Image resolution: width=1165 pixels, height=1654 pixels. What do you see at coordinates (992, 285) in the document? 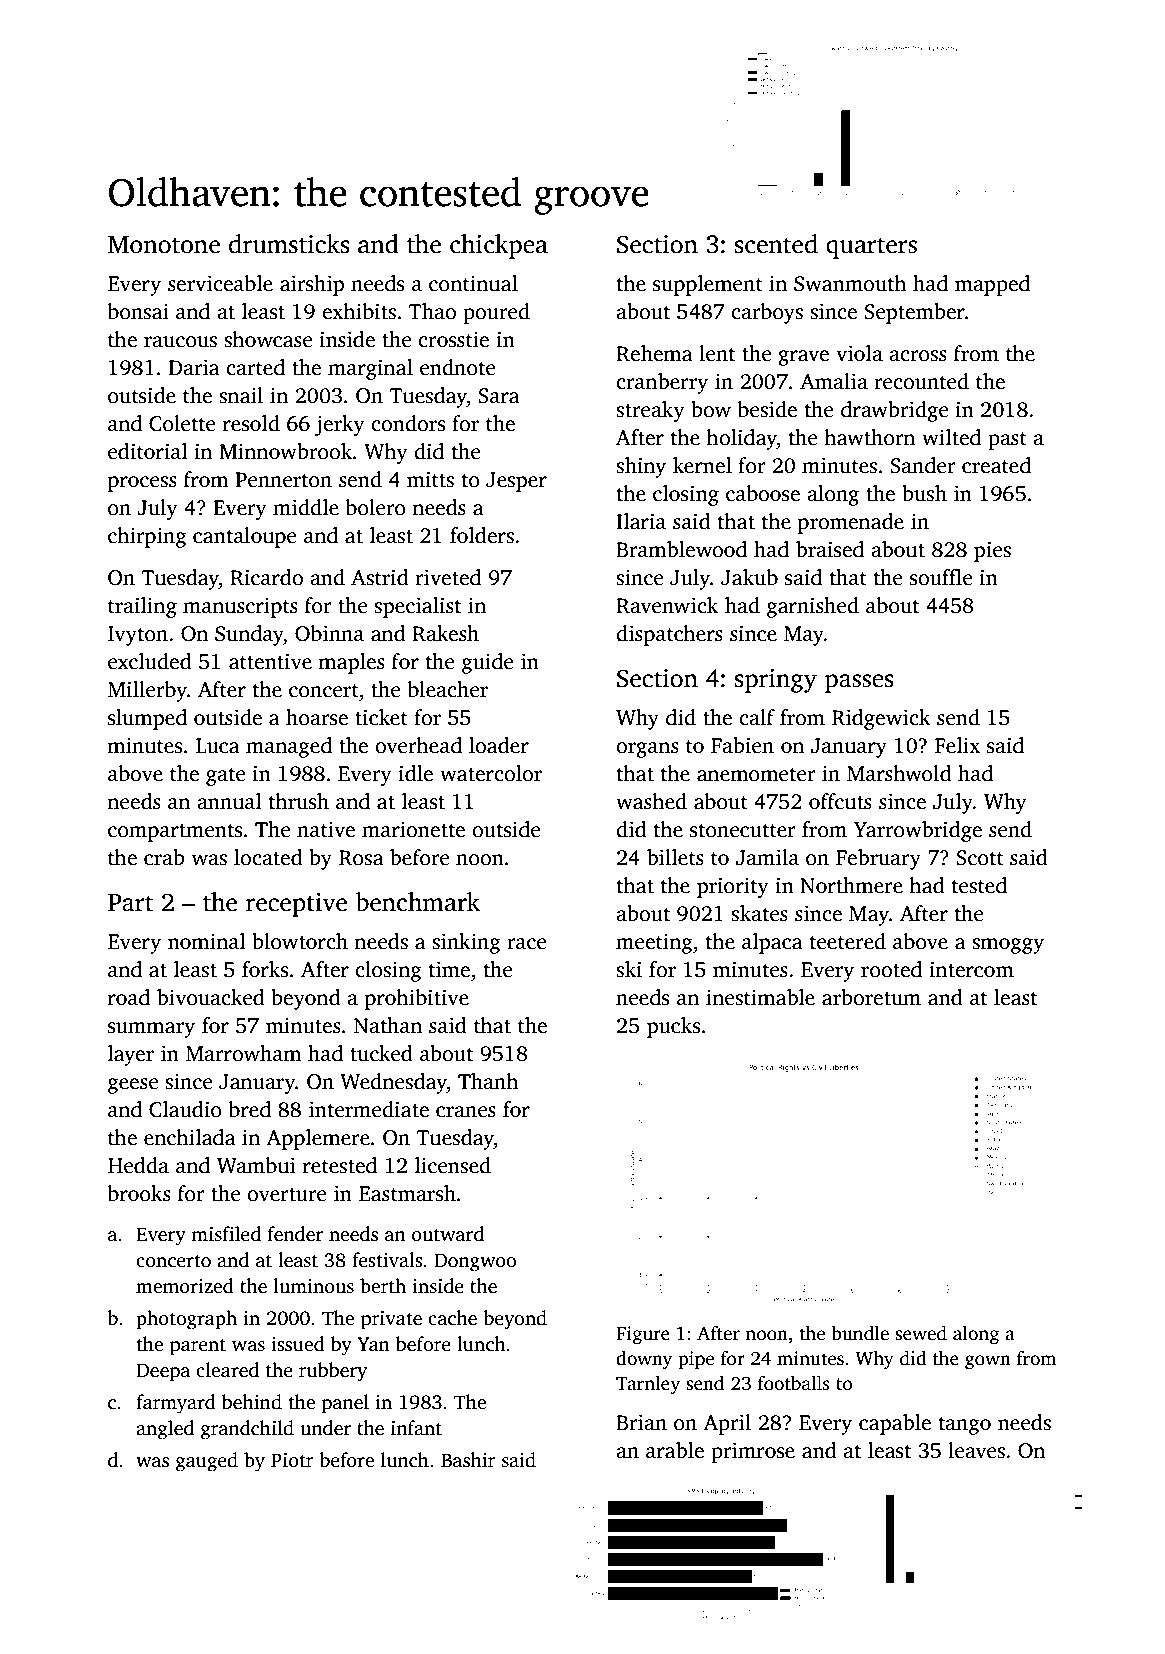
I see `mapped` at bounding box center [992, 285].
